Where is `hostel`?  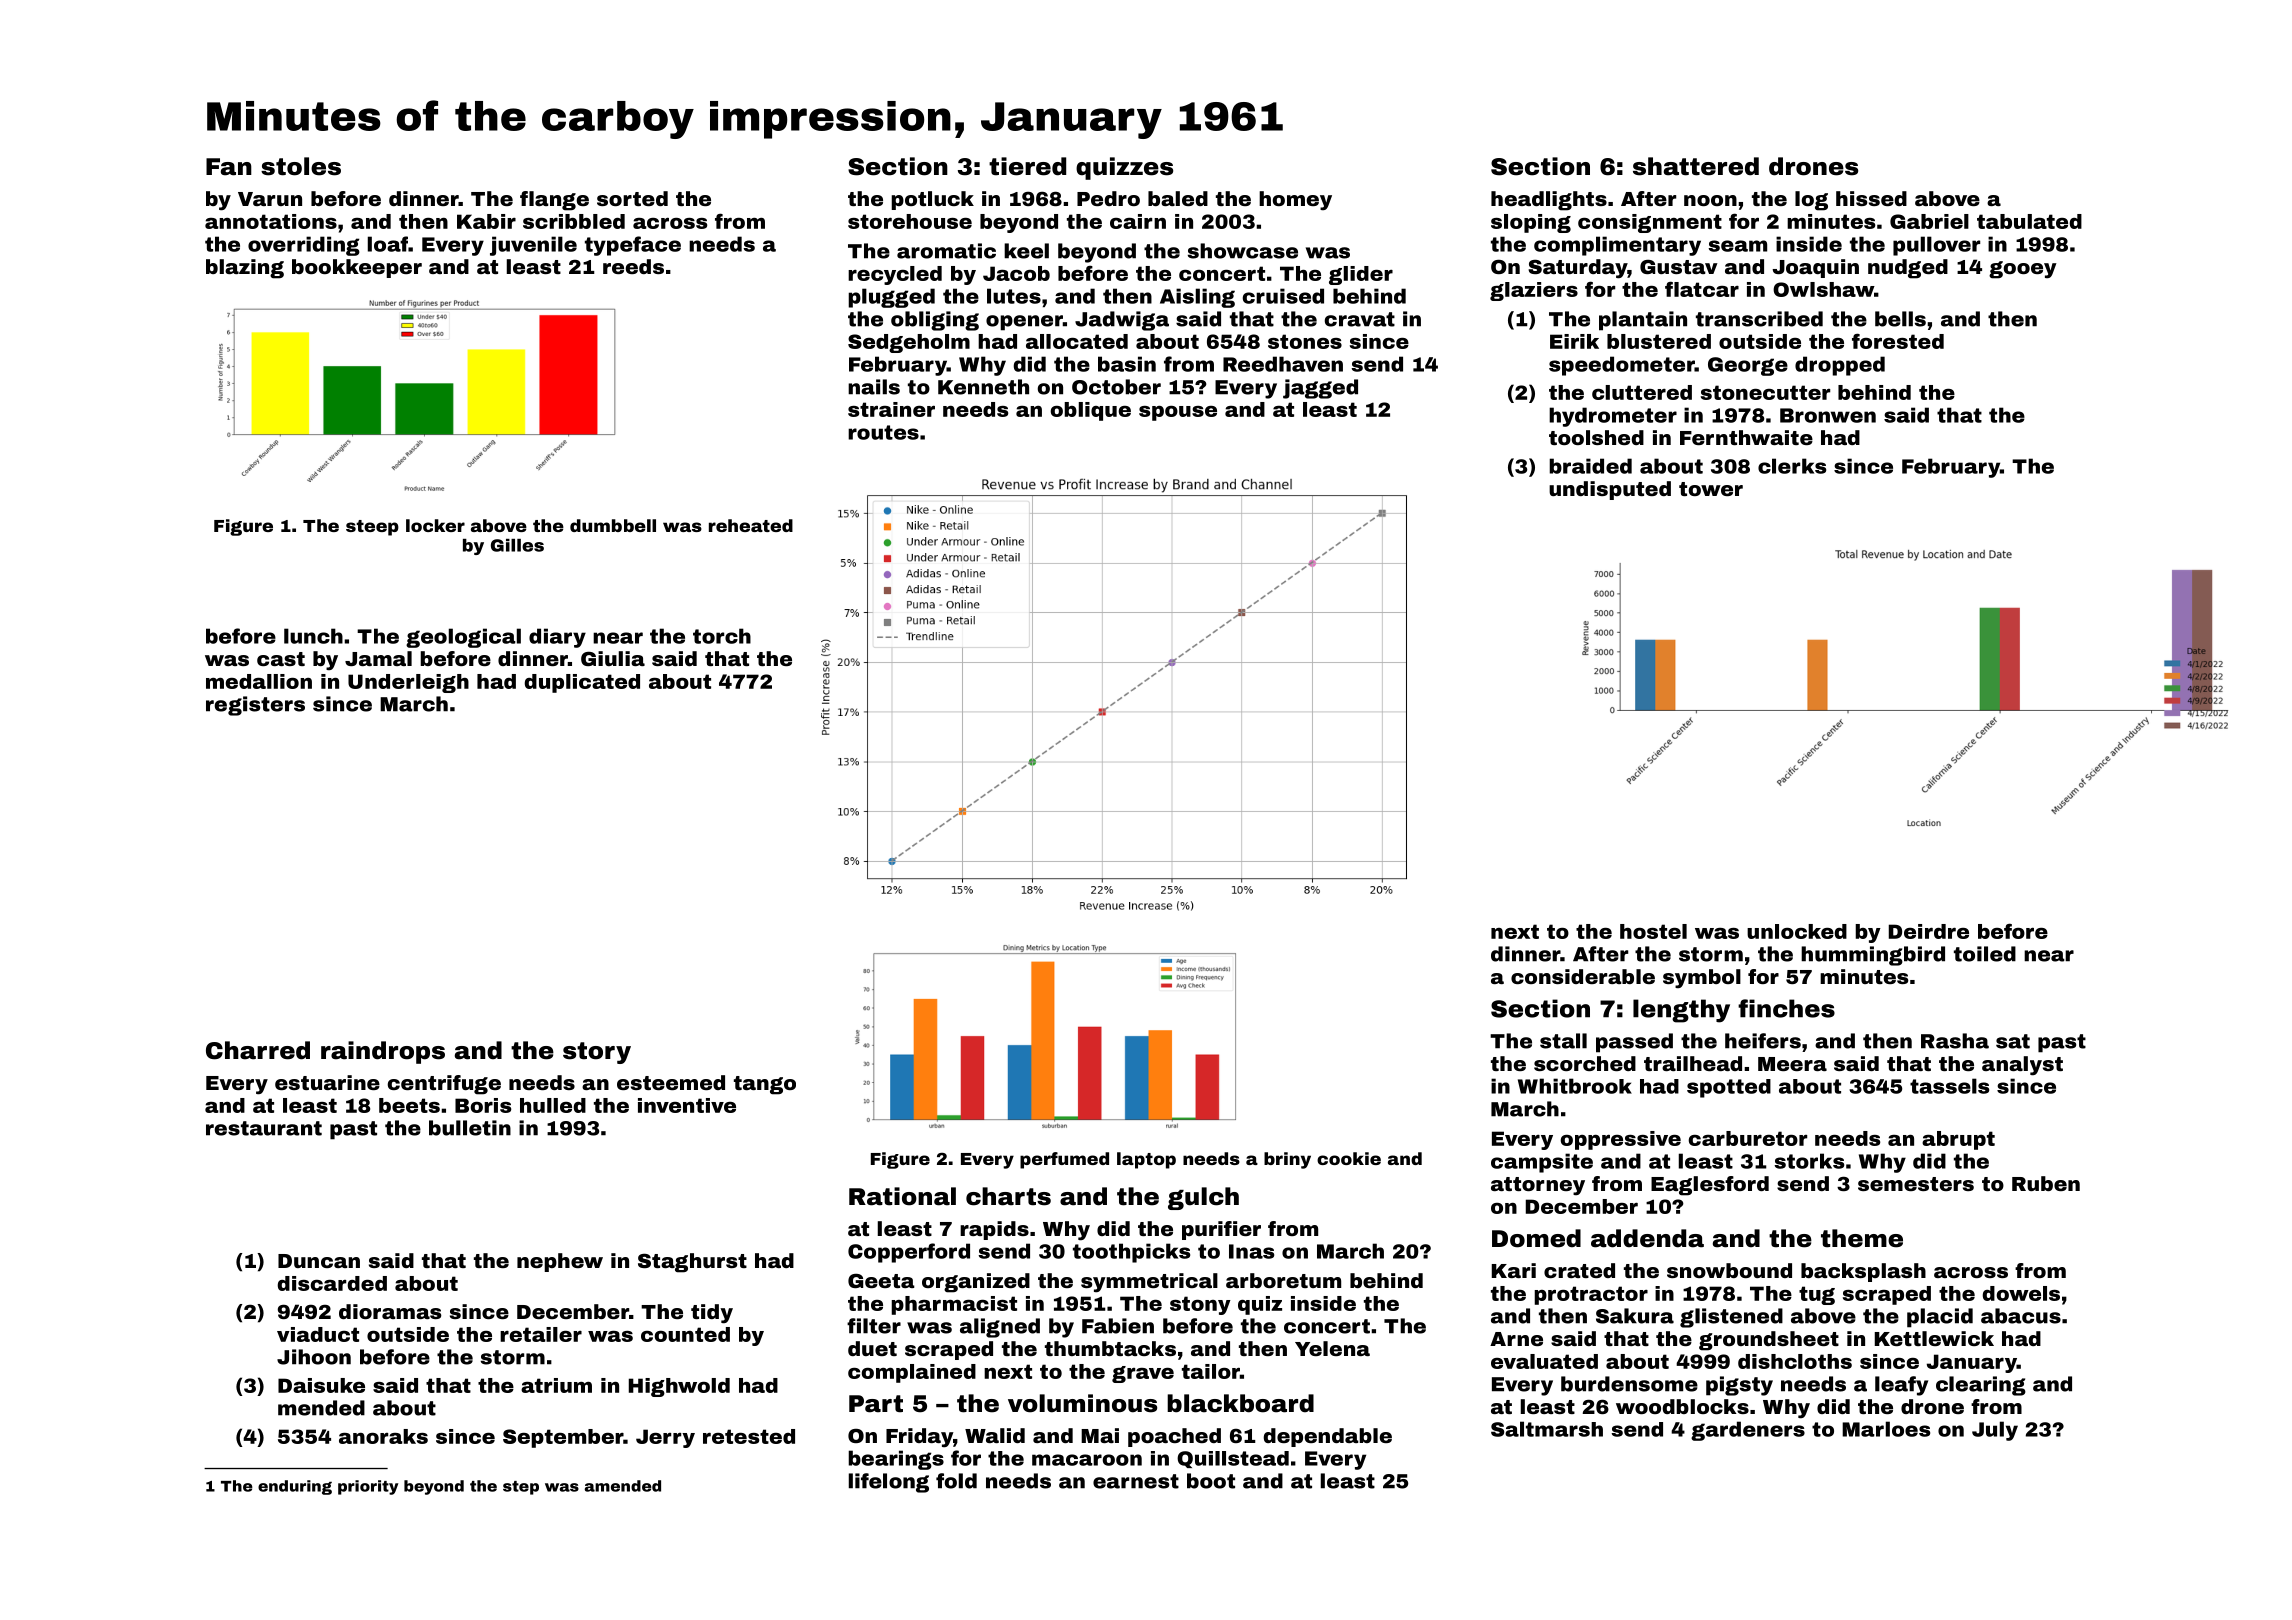
hostel is located at coordinates (1653, 931).
